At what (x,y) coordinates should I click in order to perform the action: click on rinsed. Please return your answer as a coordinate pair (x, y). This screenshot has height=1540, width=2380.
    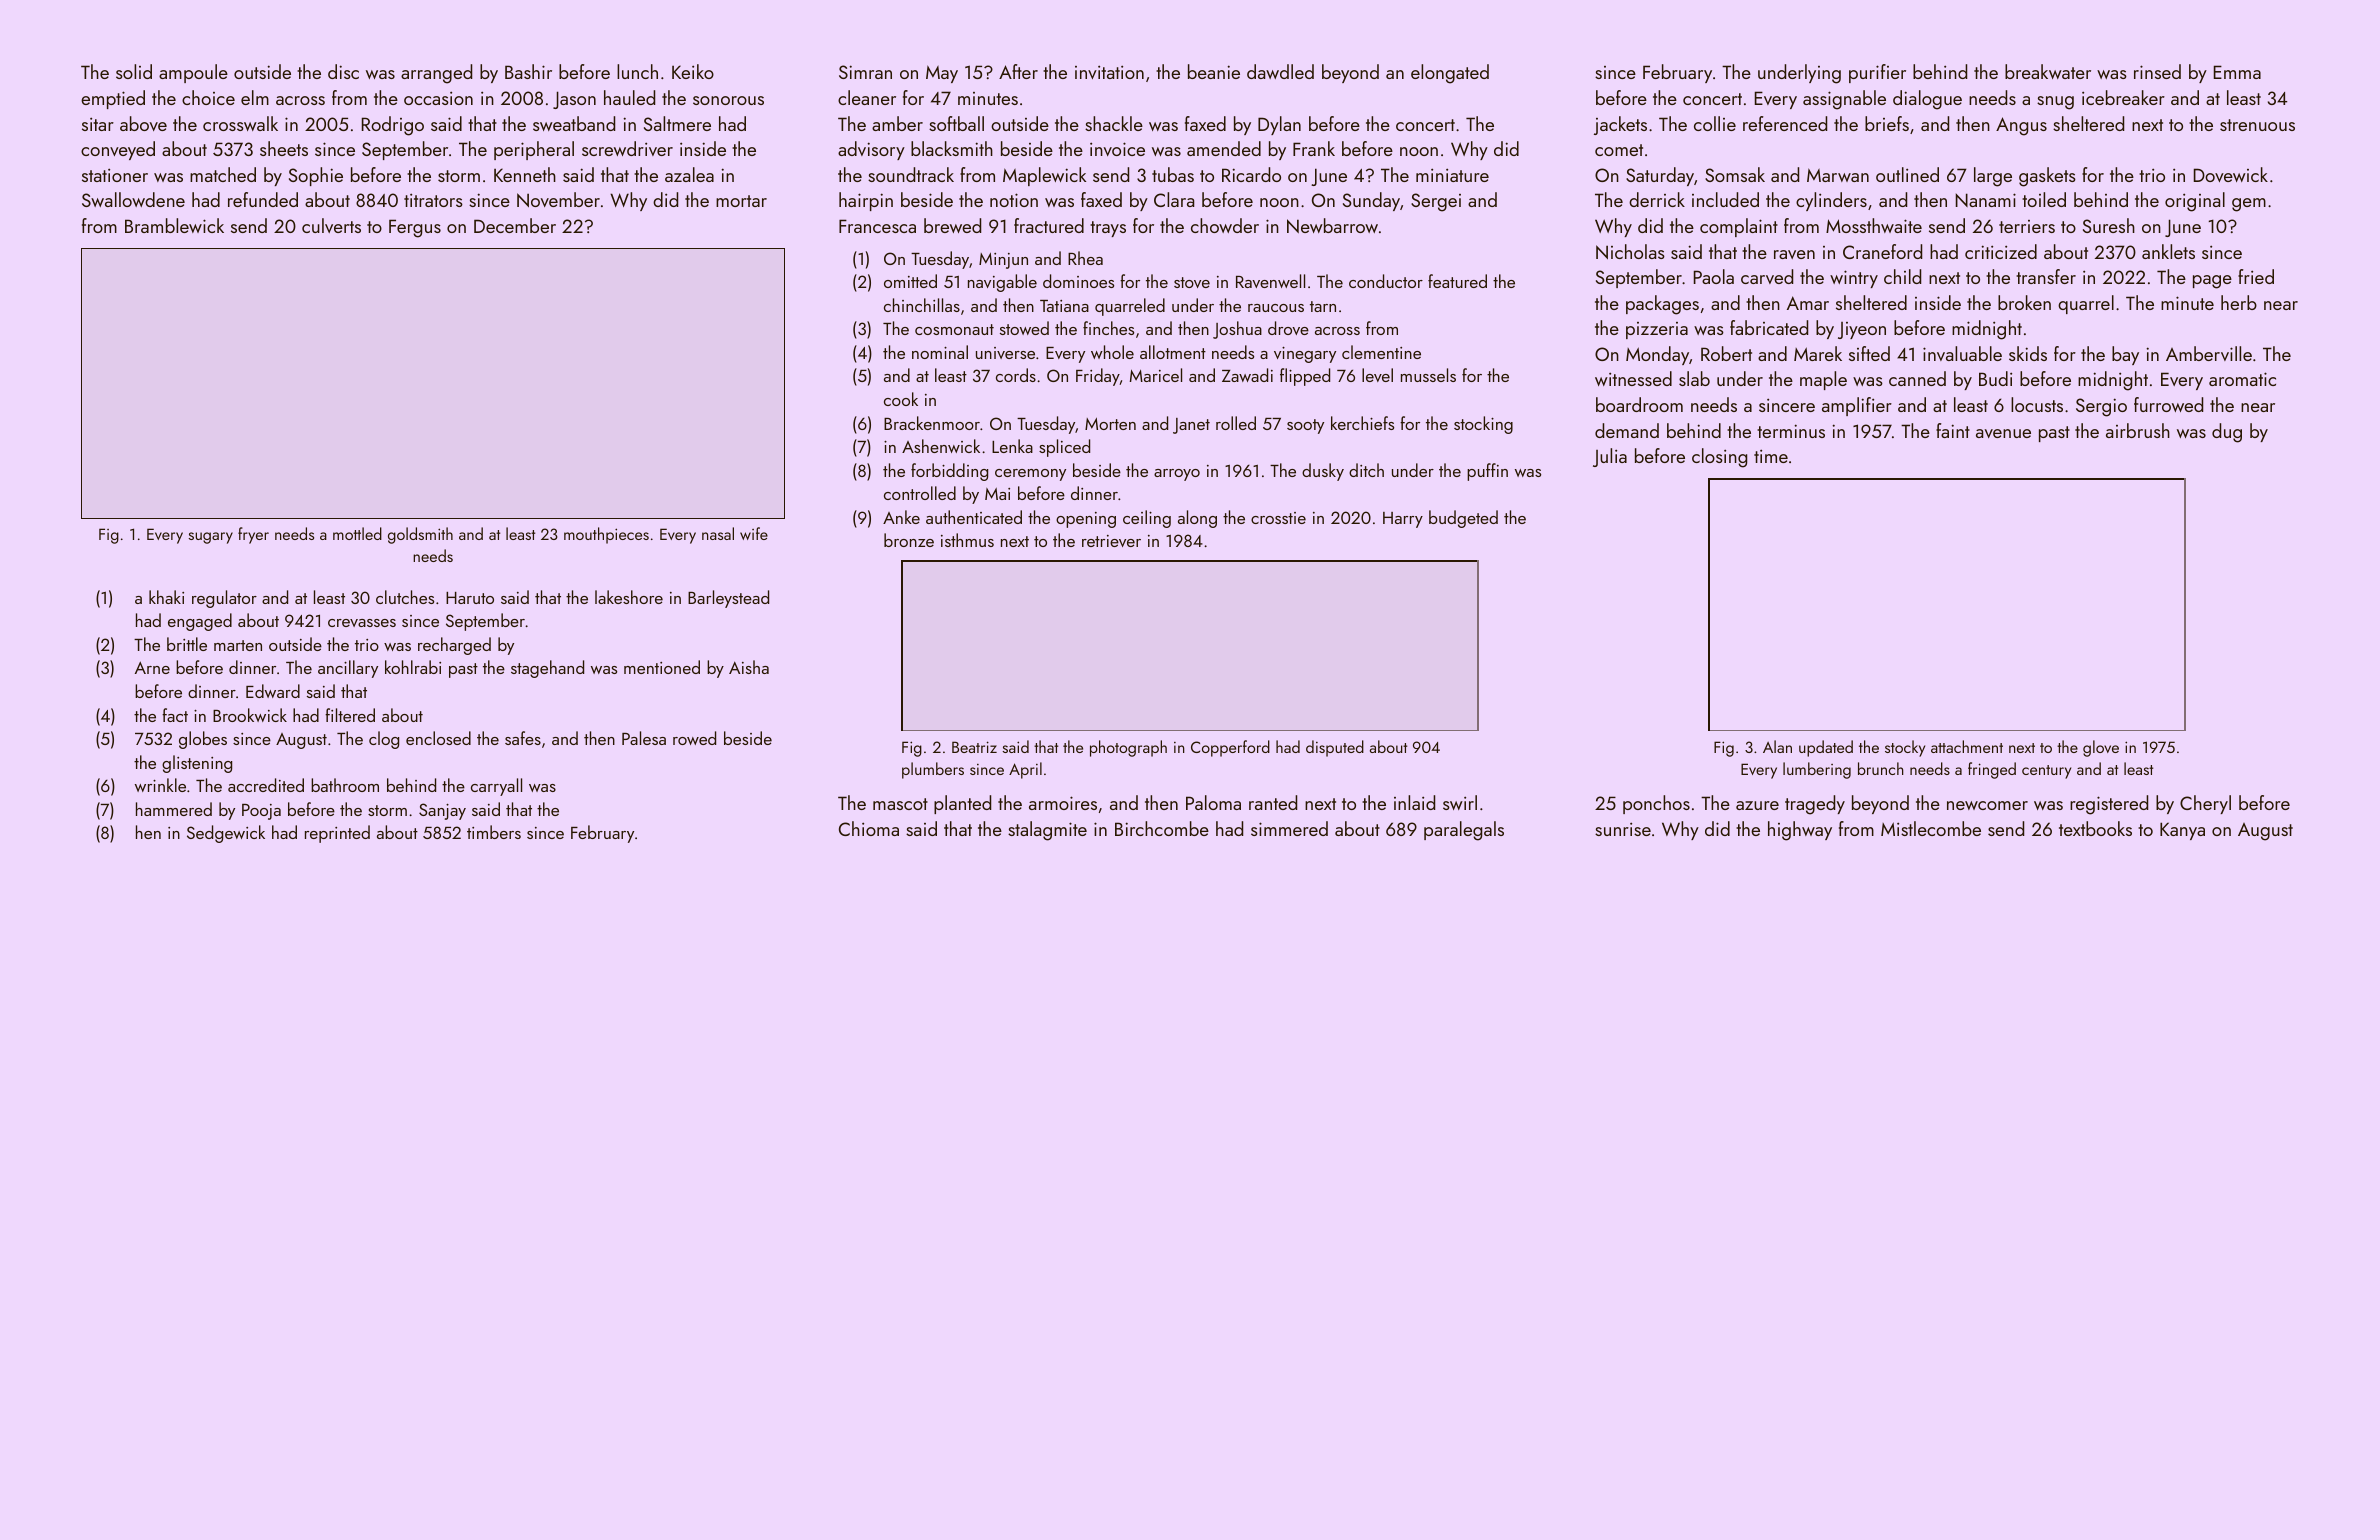
    Looking at the image, I should click on (2157, 71).
